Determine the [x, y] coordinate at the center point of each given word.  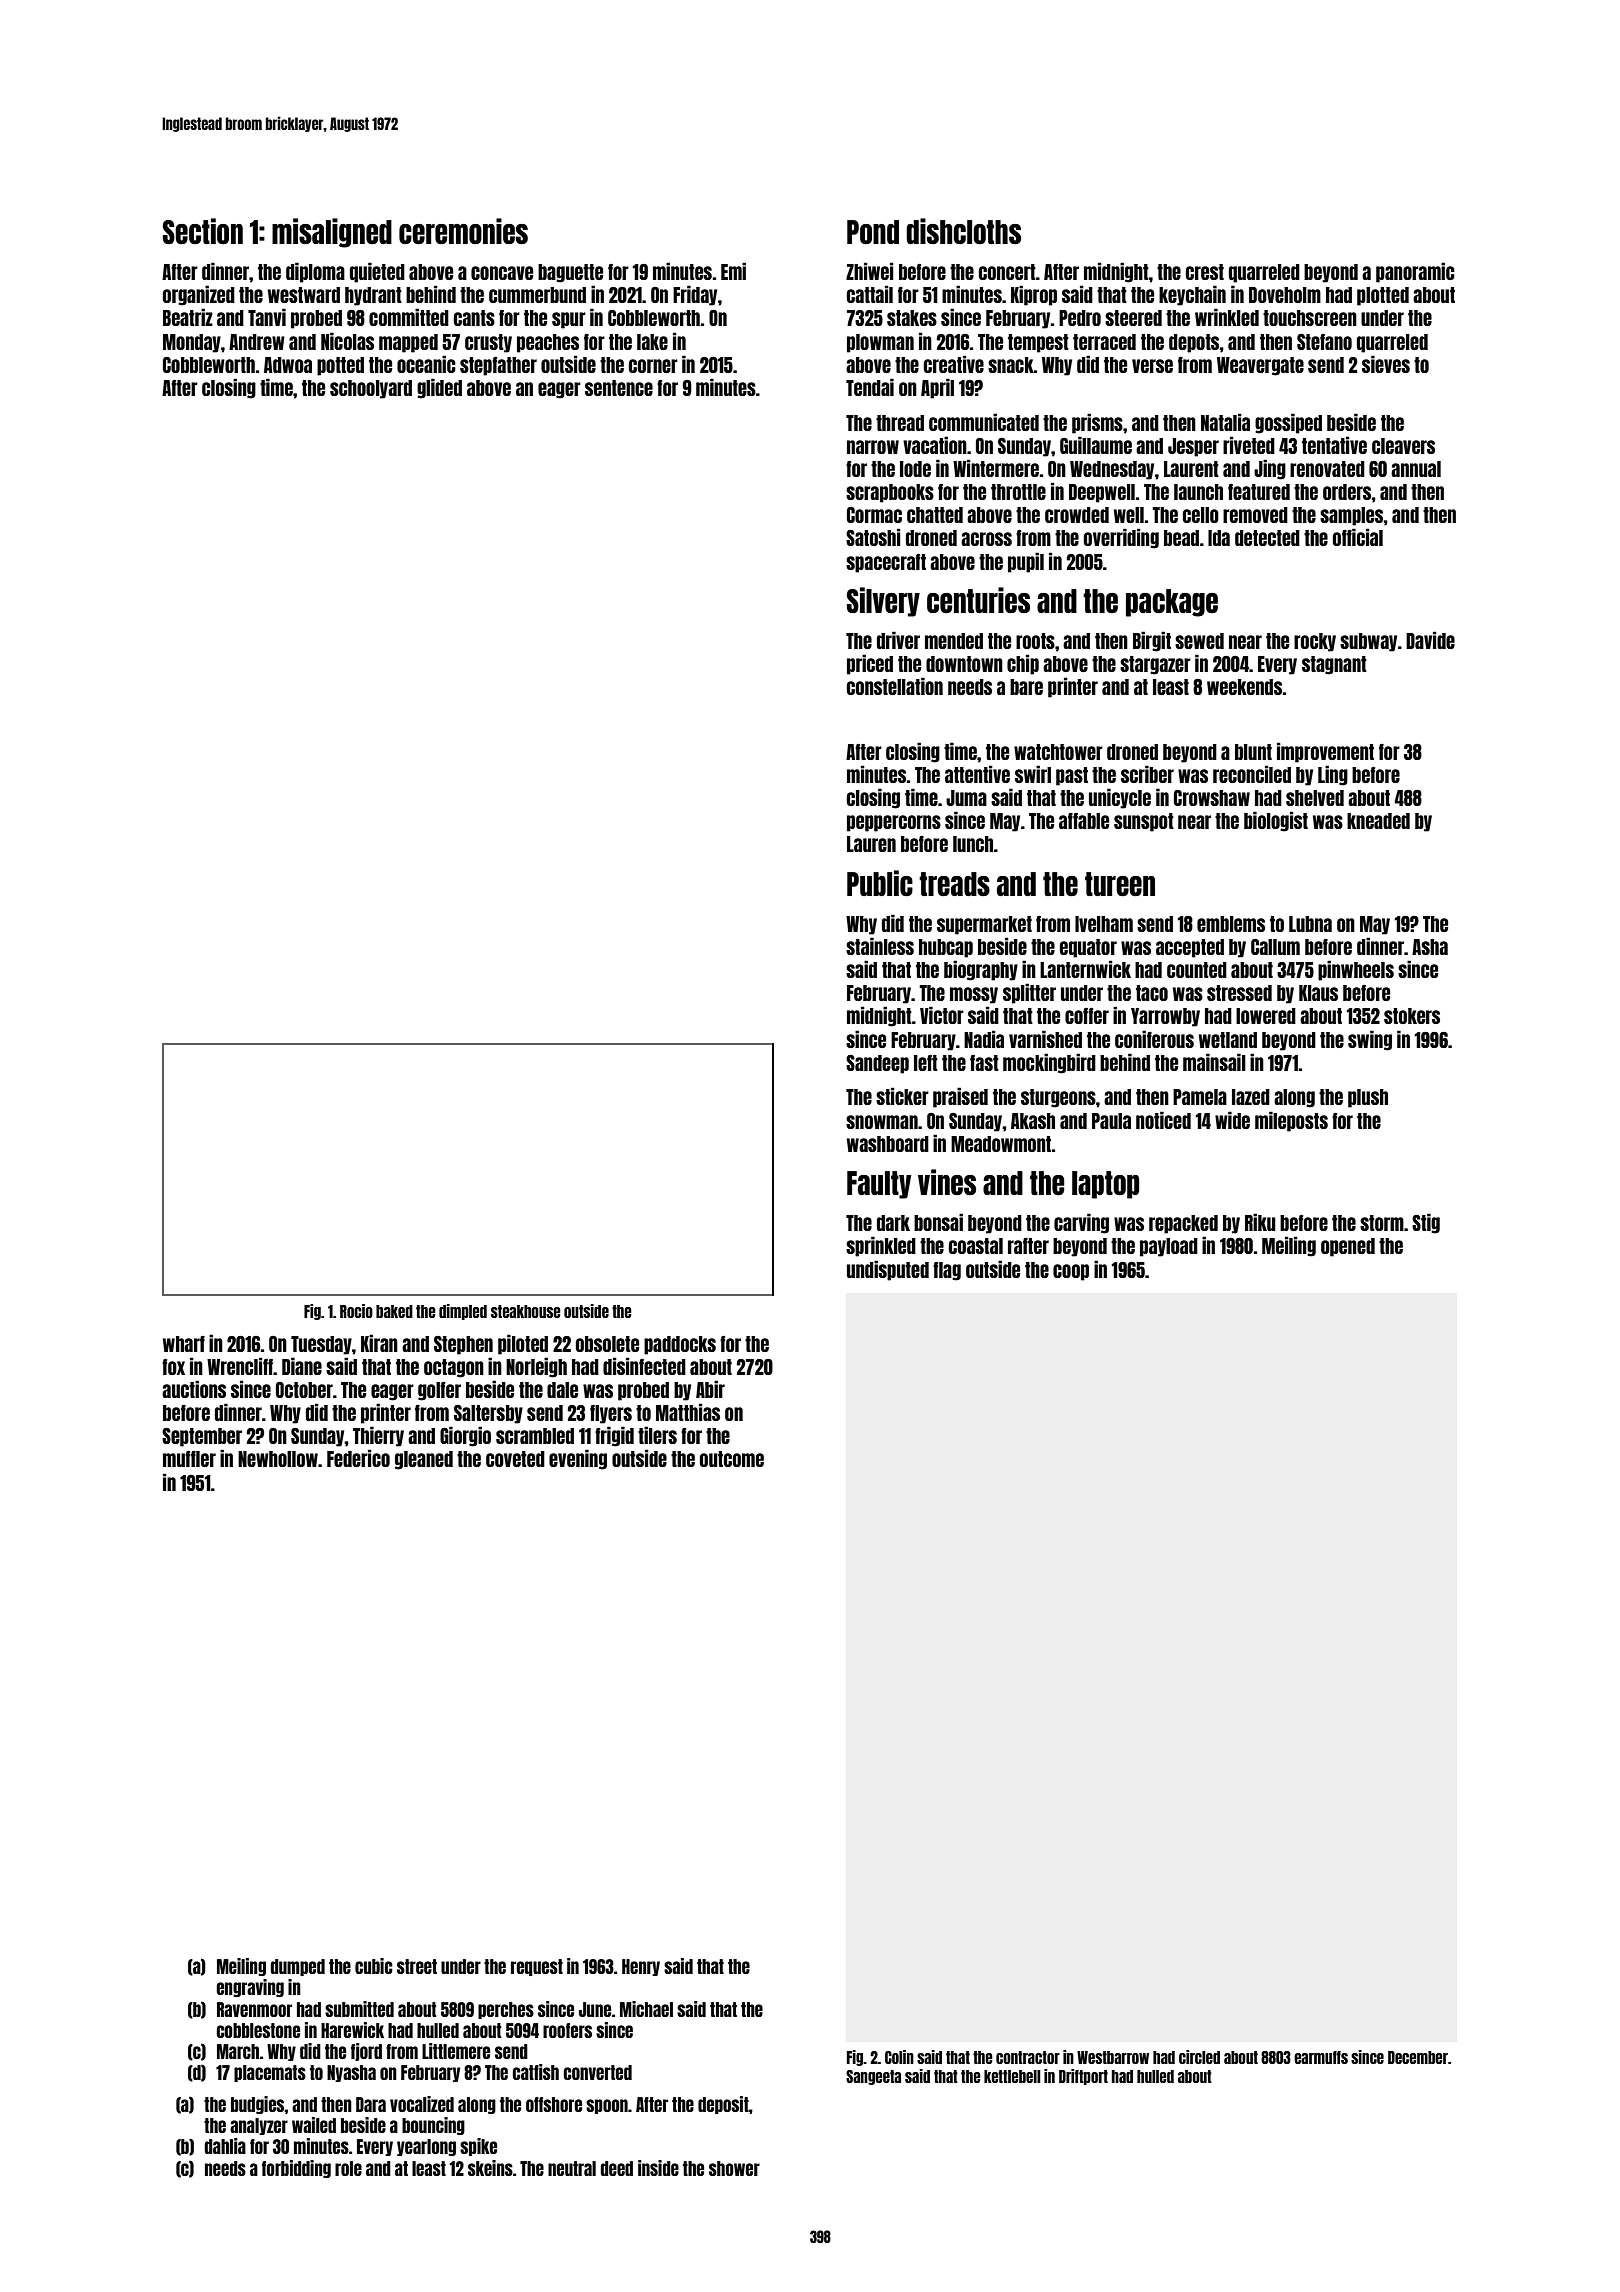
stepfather [498, 366]
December [1418, 2057]
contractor [1028, 2057]
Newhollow [278, 1459]
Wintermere [996, 468]
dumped [297, 1967]
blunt [1253, 752]
